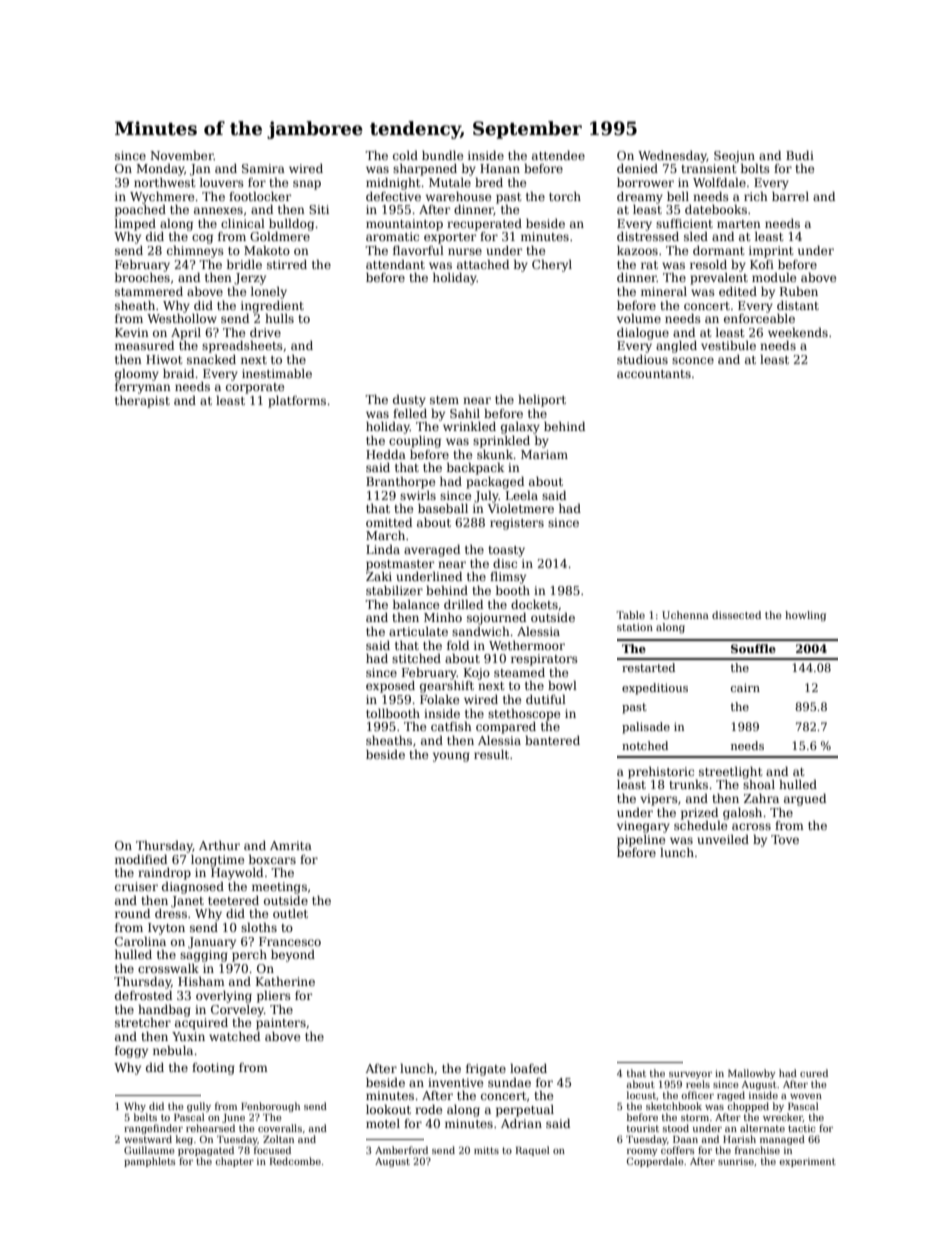 Image resolution: width=952 pixels, height=1233 pixels. What do you see at coordinates (805, 616) in the screenshot?
I see `howling` at bounding box center [805, 616].
